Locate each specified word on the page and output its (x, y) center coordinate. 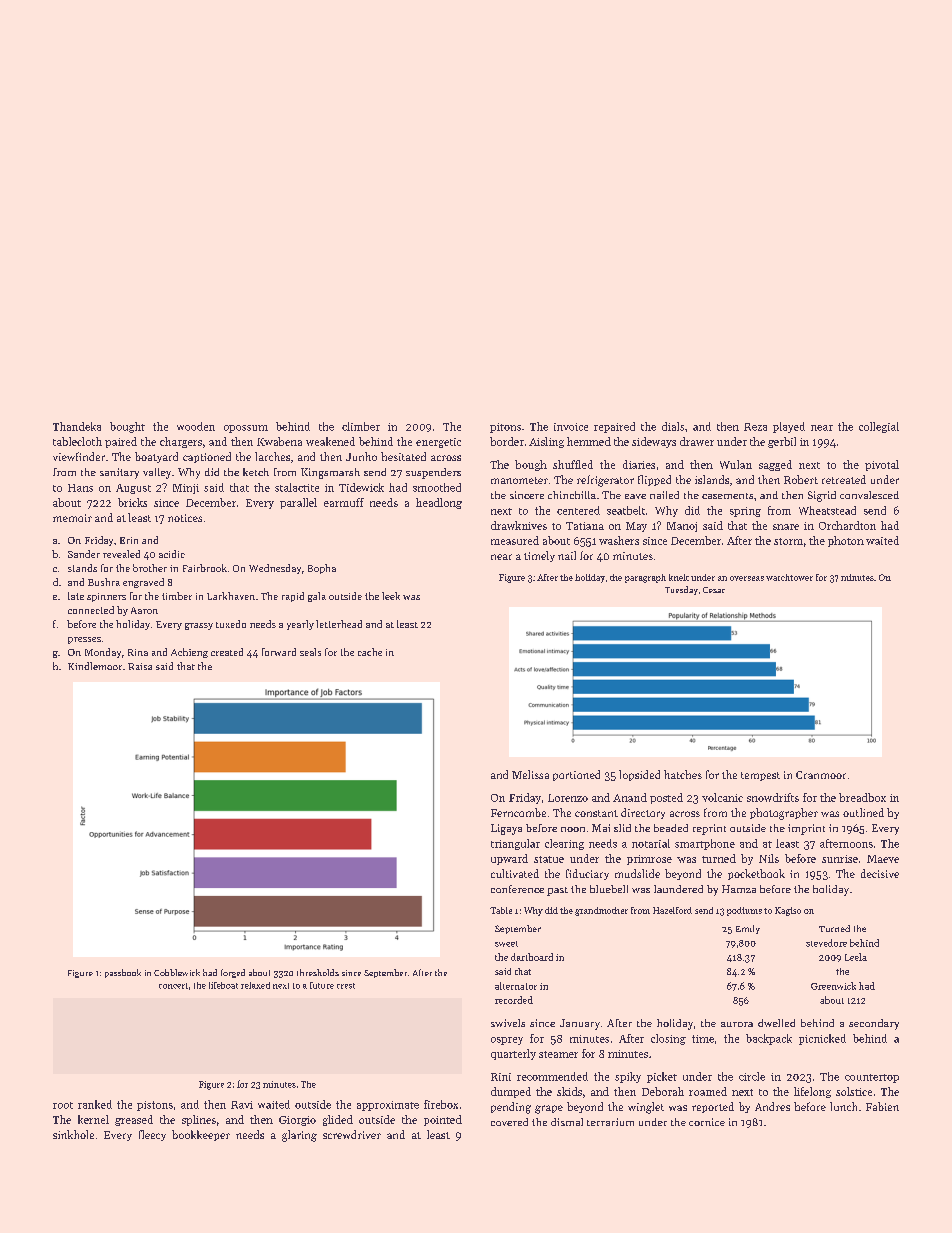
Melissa (530, 774)
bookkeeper (201, 1135)
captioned (207, 457)
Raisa (140, 666)
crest (346, 986)
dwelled (776, 1023)
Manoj (682, 527)
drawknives (519, 525)
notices (185, 518)
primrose (649, 860)
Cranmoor (821, 775)
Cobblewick (177, 972)
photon (846, 541)
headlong (439, 503)
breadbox (862, 797)
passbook (123, 973)
